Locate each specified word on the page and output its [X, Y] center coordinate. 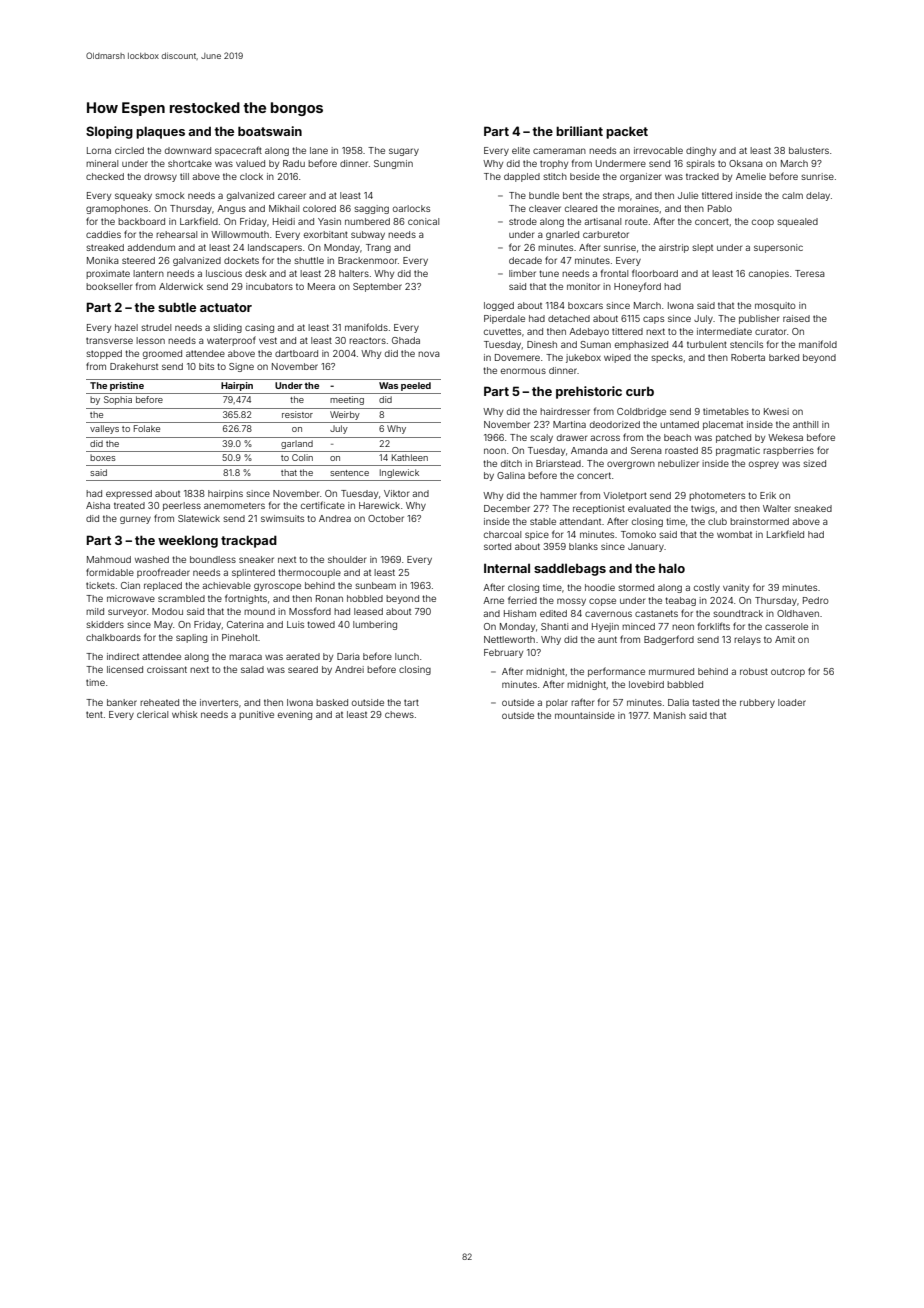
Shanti [554, 626]
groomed [162, 354]
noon [495, 451]
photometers [717, 496]
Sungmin [393, 164]
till [184, 176]
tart [411, 702]
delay [818, 196]
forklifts [714, 626]
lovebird [646, 684]
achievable [226, 585]
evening [295, 715]
